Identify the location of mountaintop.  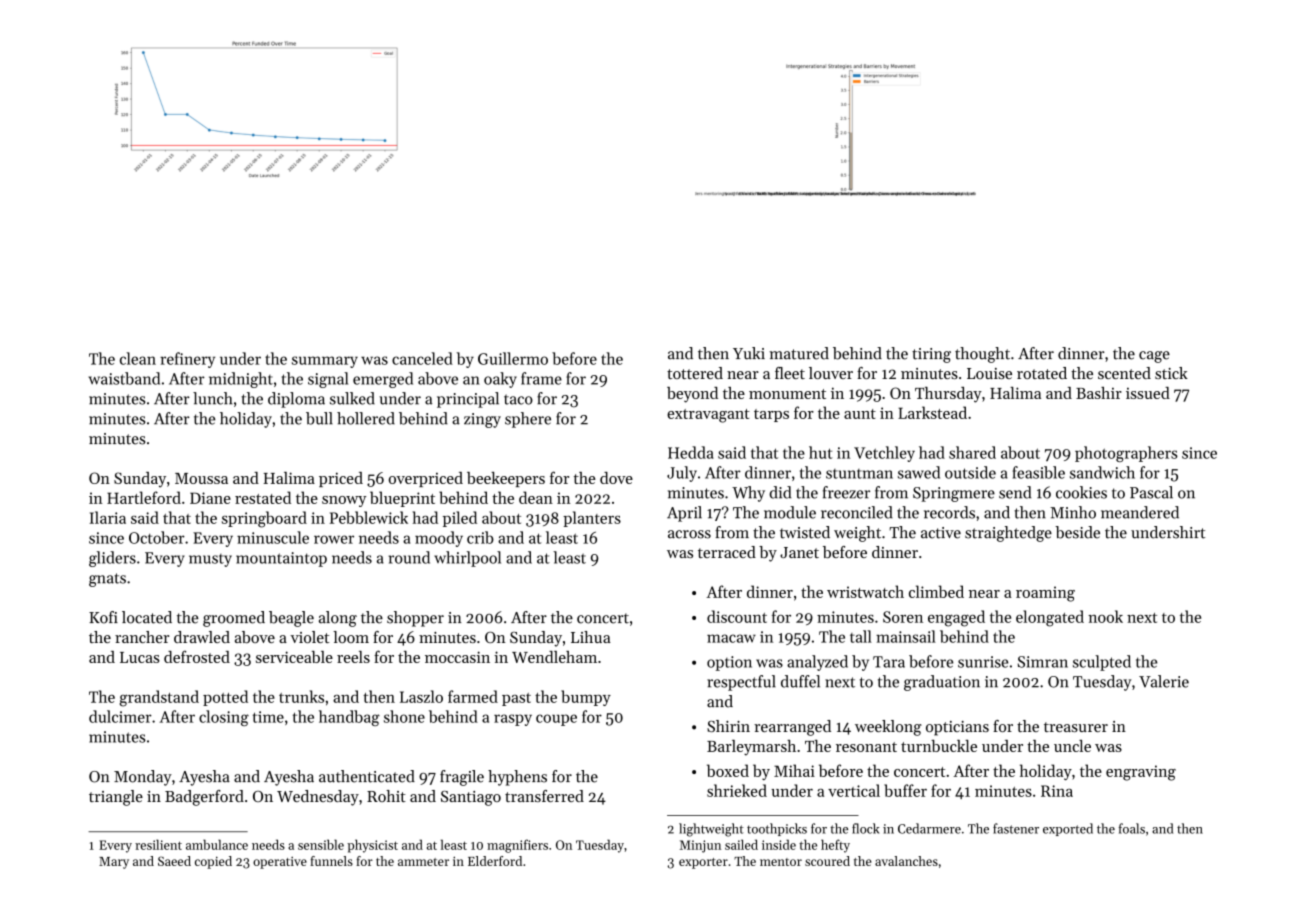
(281, 559).
